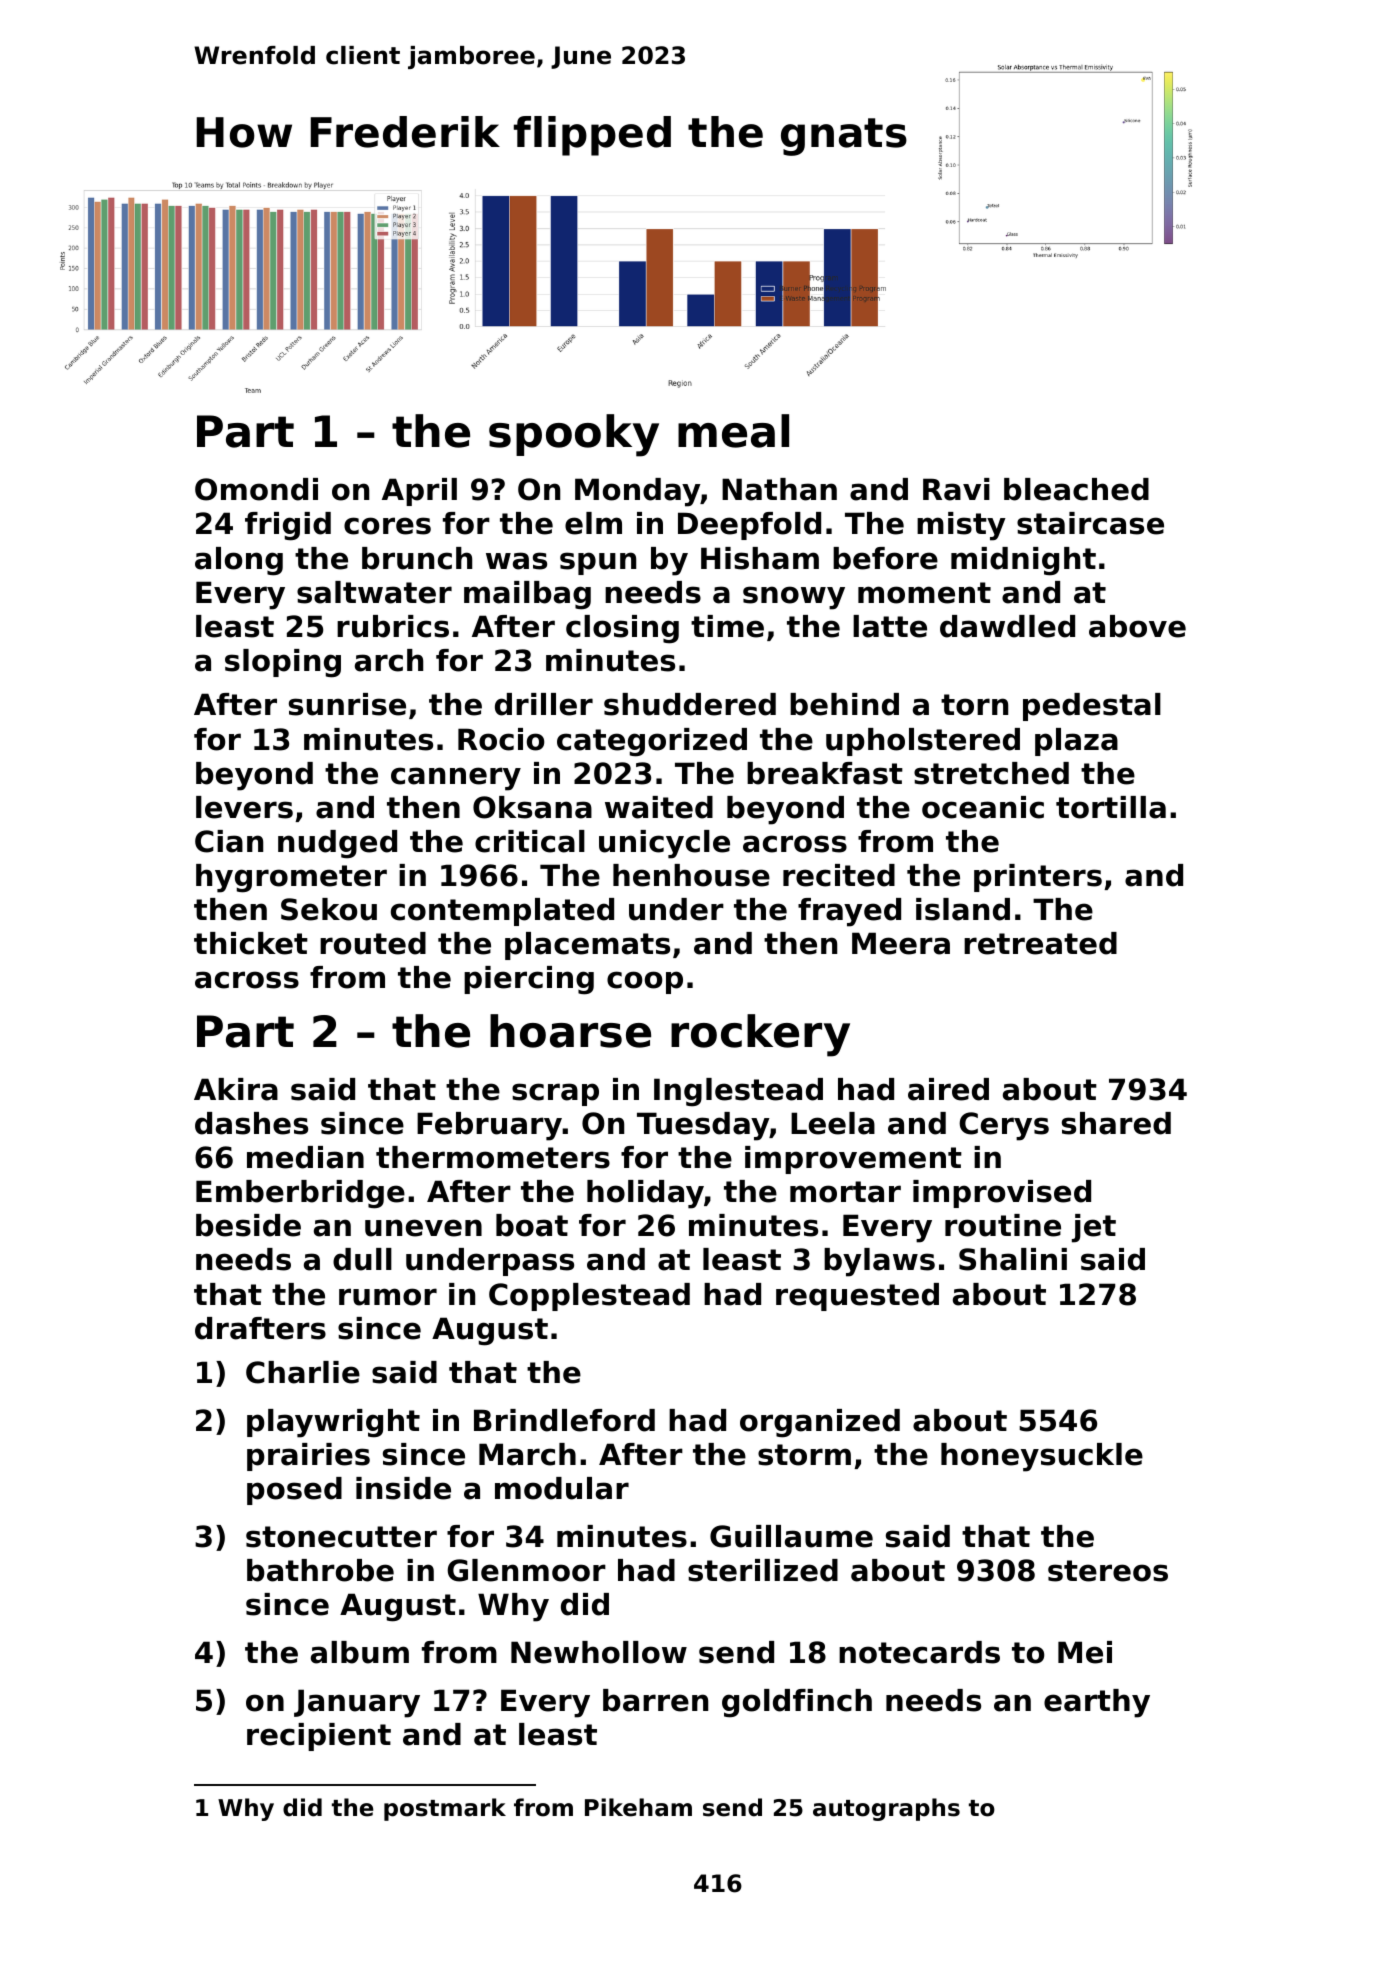 The image size is (1386, 1969). What do you see at coordinates (337, 844) in the page?
I see `nudged` at bounding box center [337, 844].
